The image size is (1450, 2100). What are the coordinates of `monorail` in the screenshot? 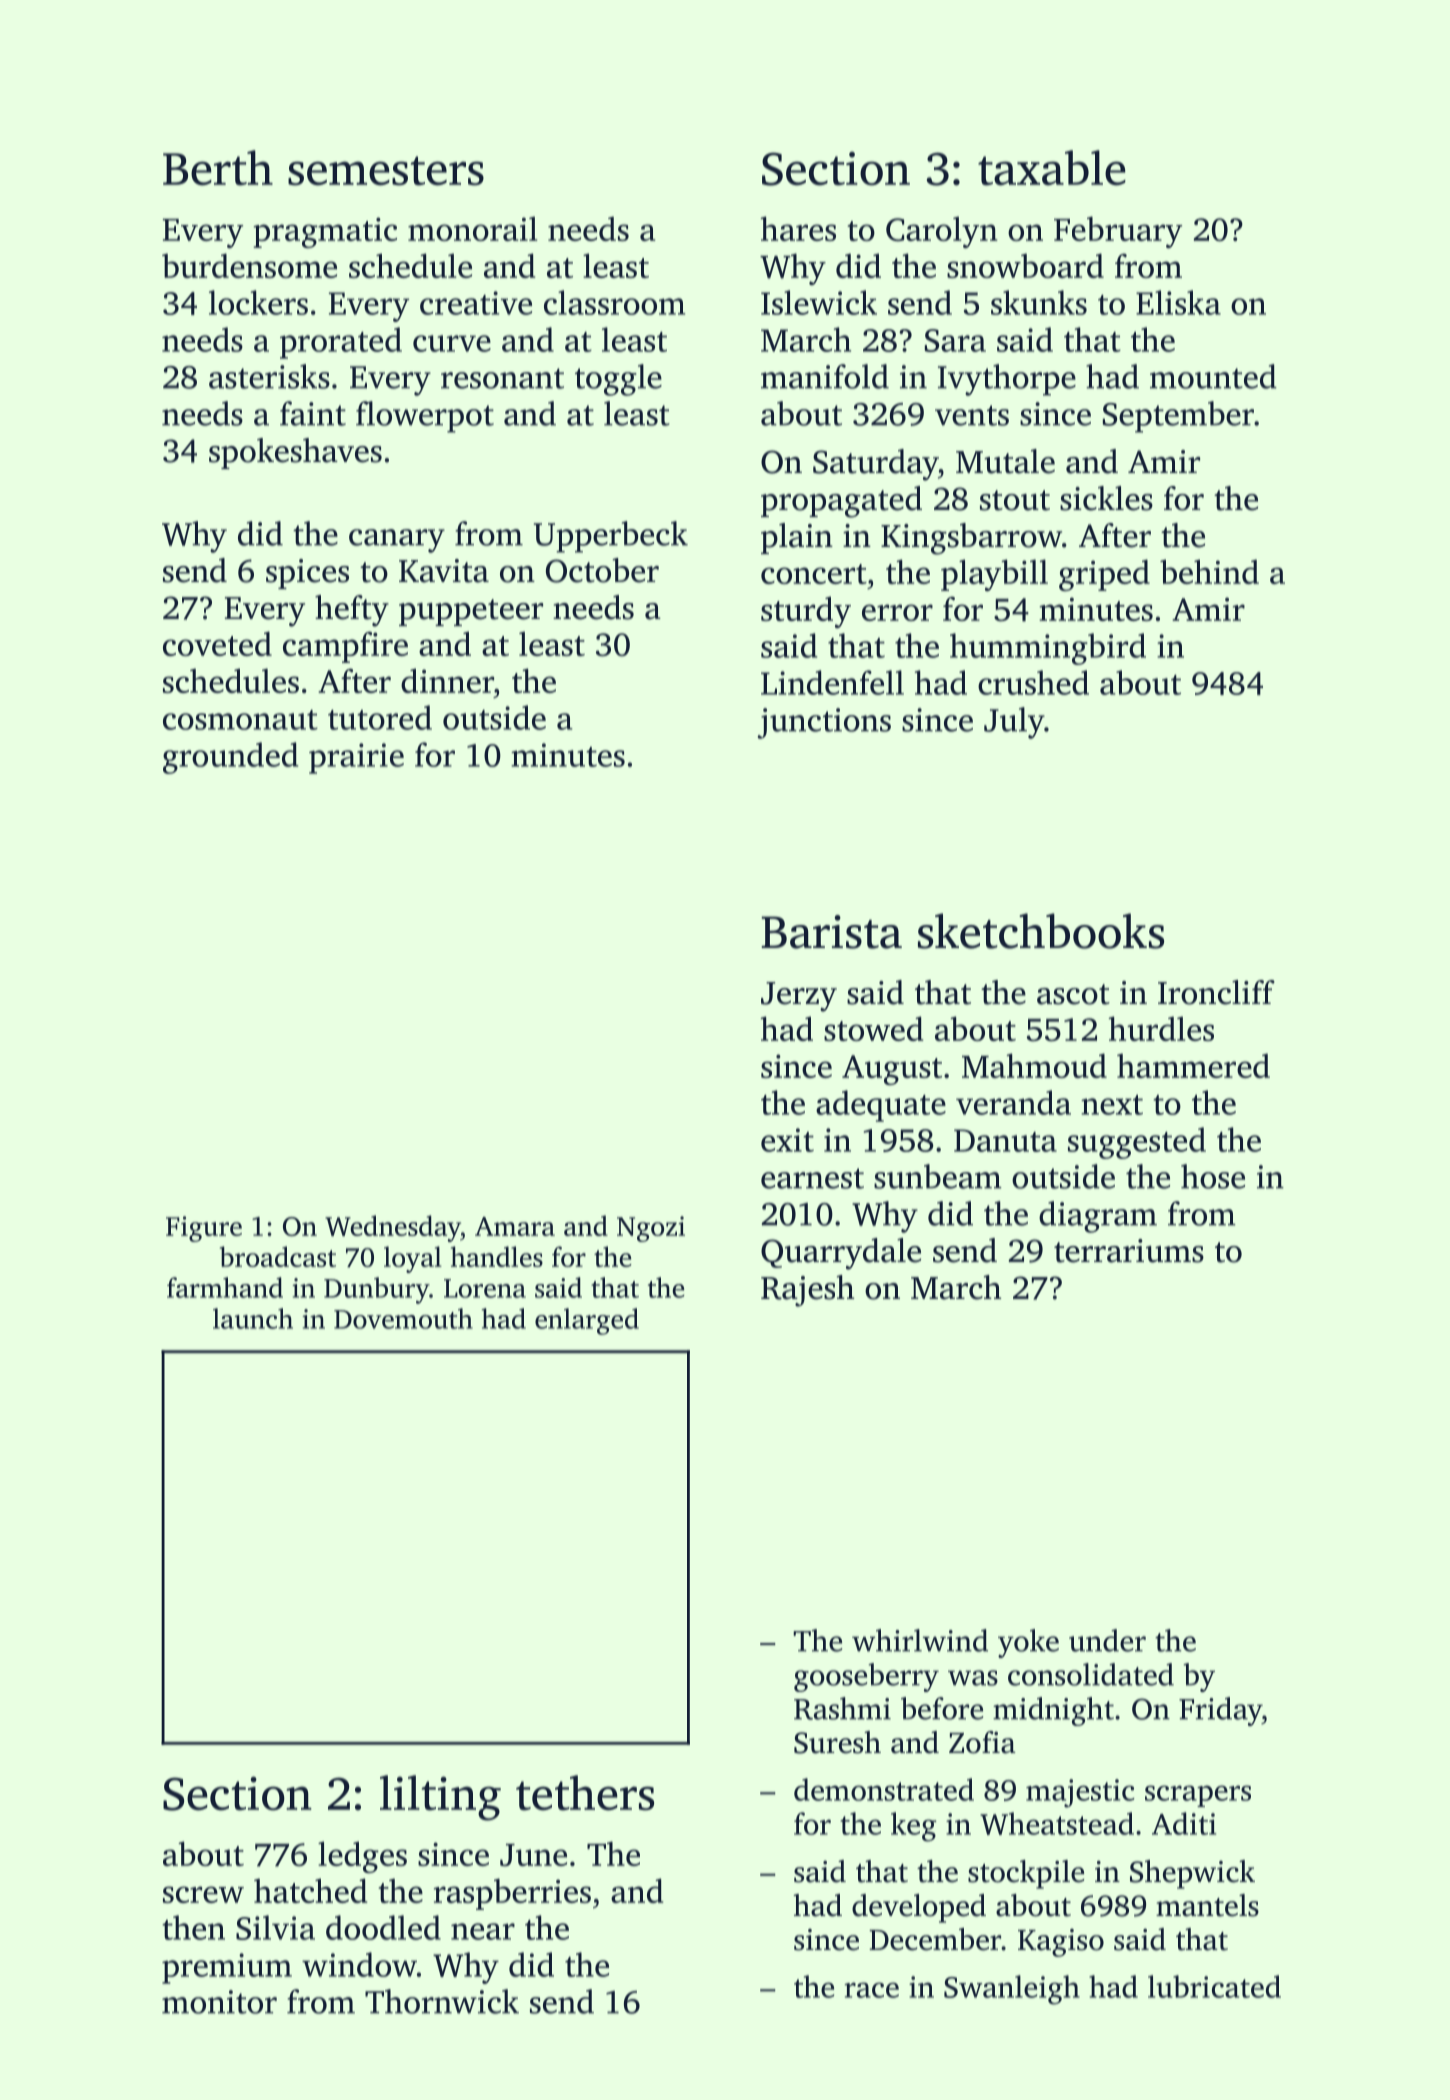 It's located at (472, 228).
